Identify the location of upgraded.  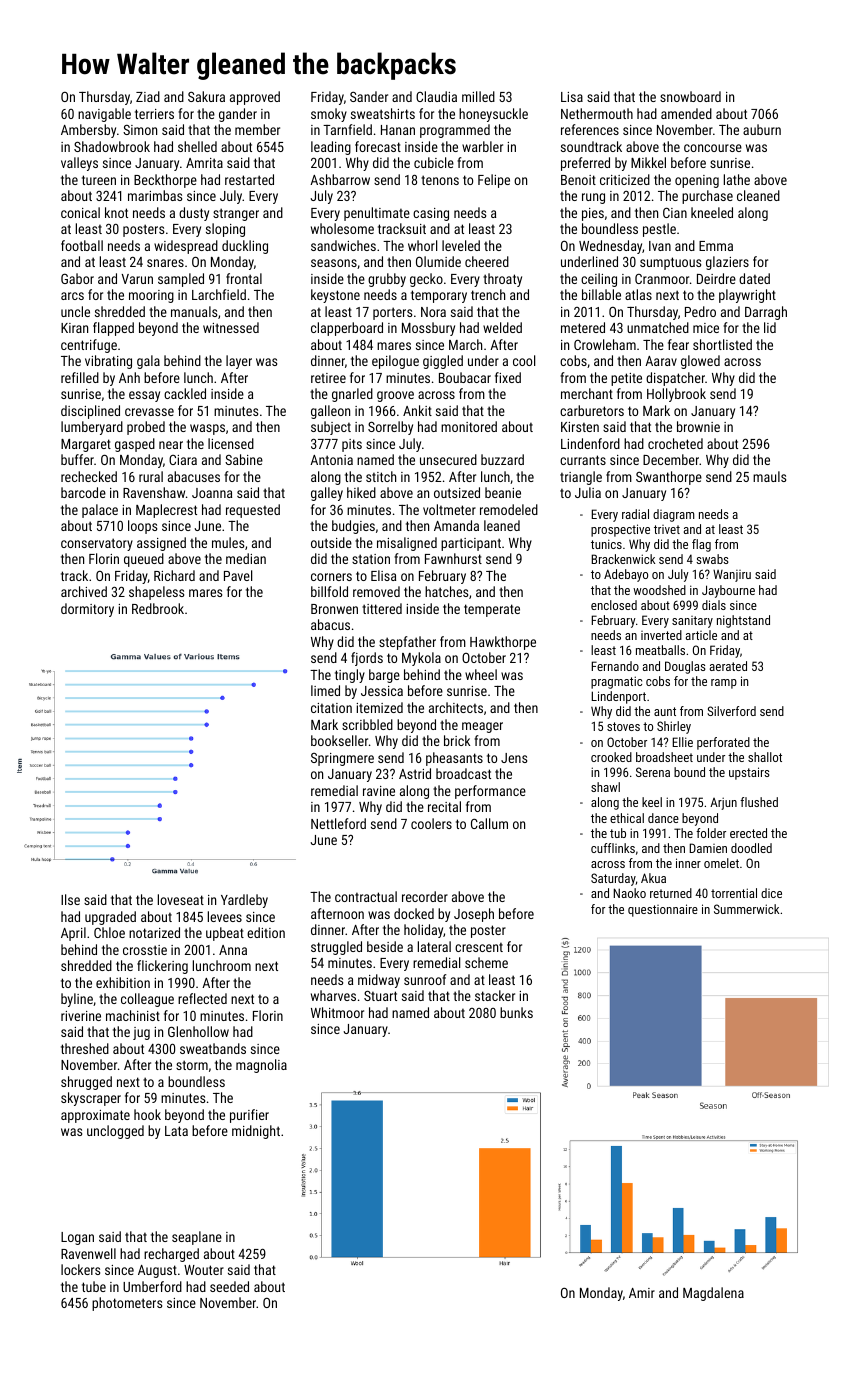
(110, 918).
